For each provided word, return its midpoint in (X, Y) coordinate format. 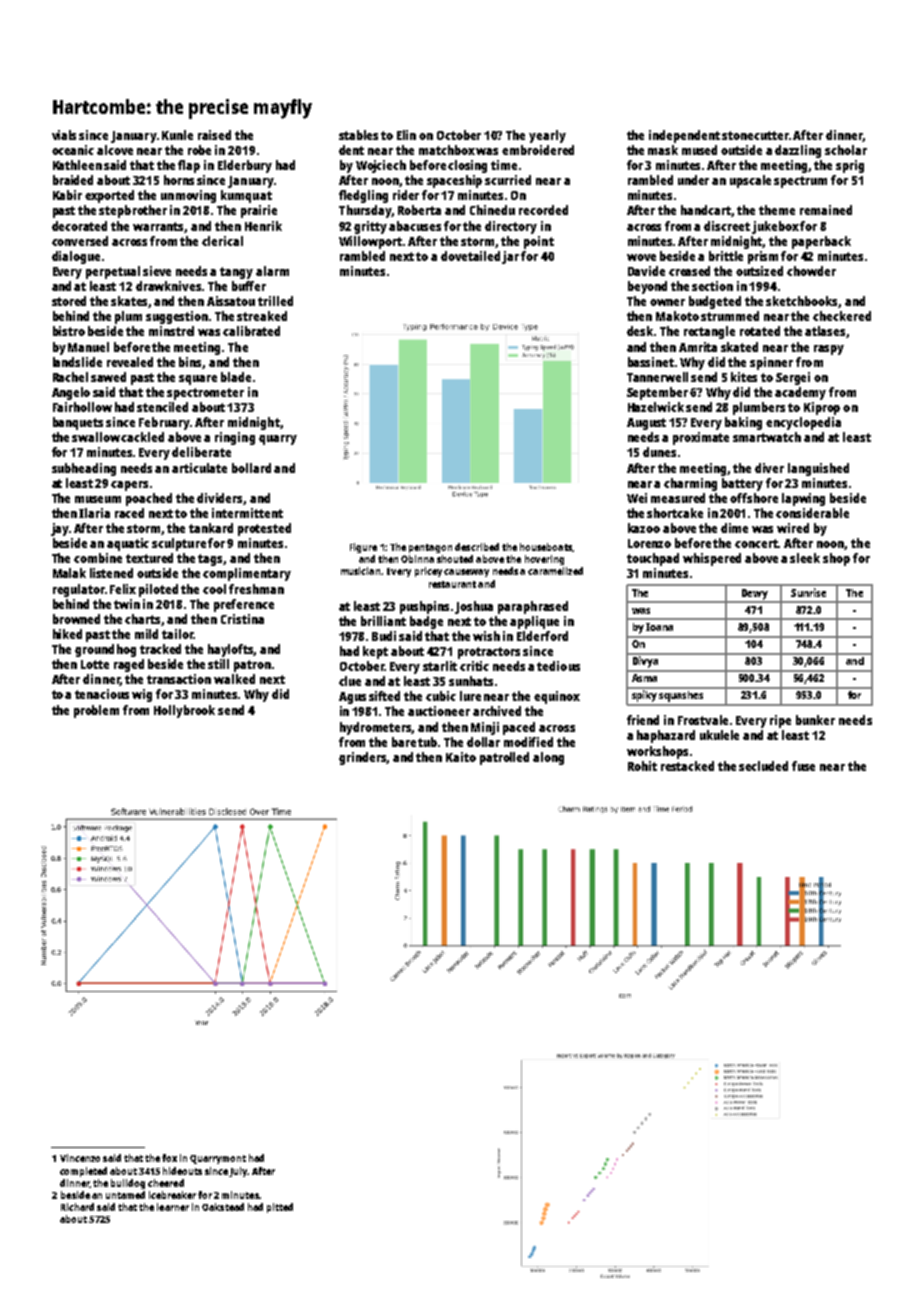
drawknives (168, 286)
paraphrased (533, 607)
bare (404, 742)
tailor (177, 634)
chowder (811, 271)
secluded (763, 766)
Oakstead (223, 1207)
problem (96, 711)
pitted (280, 1208)
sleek (805, 558)
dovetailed (470, 256)
